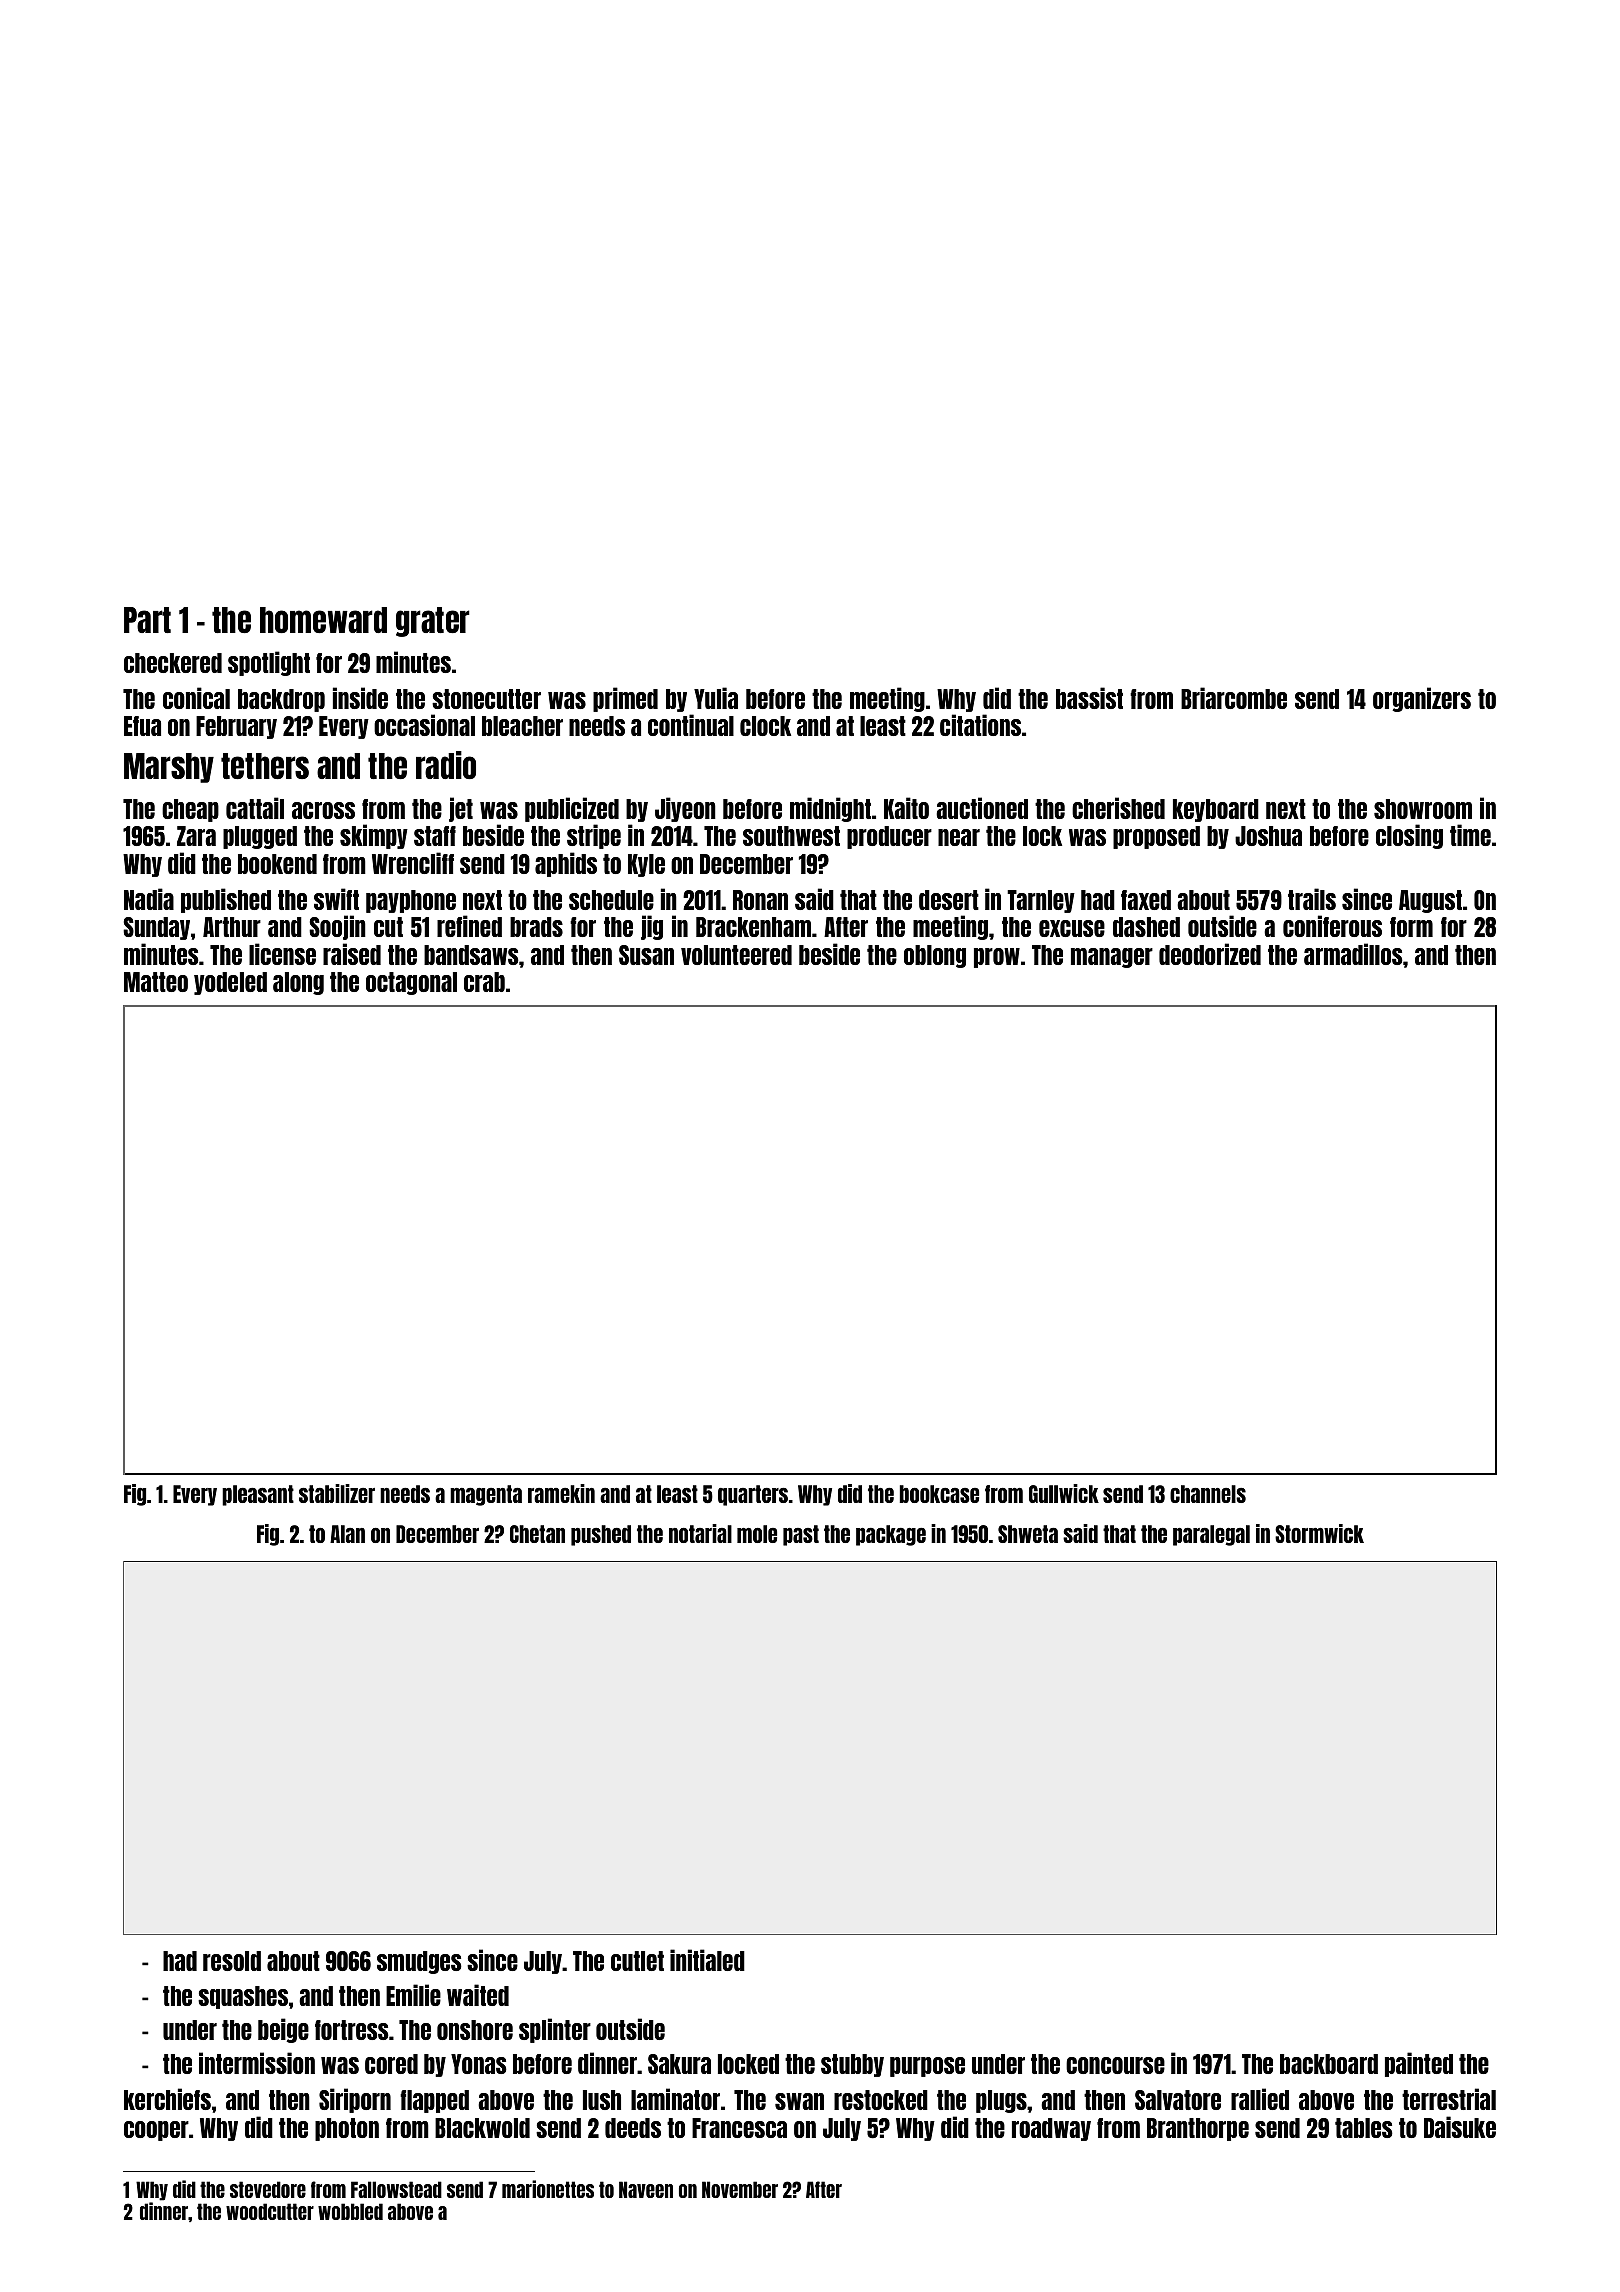 This screenshot has width=1620, height=2292. I want to click on bassist, so click(1089, 698).
